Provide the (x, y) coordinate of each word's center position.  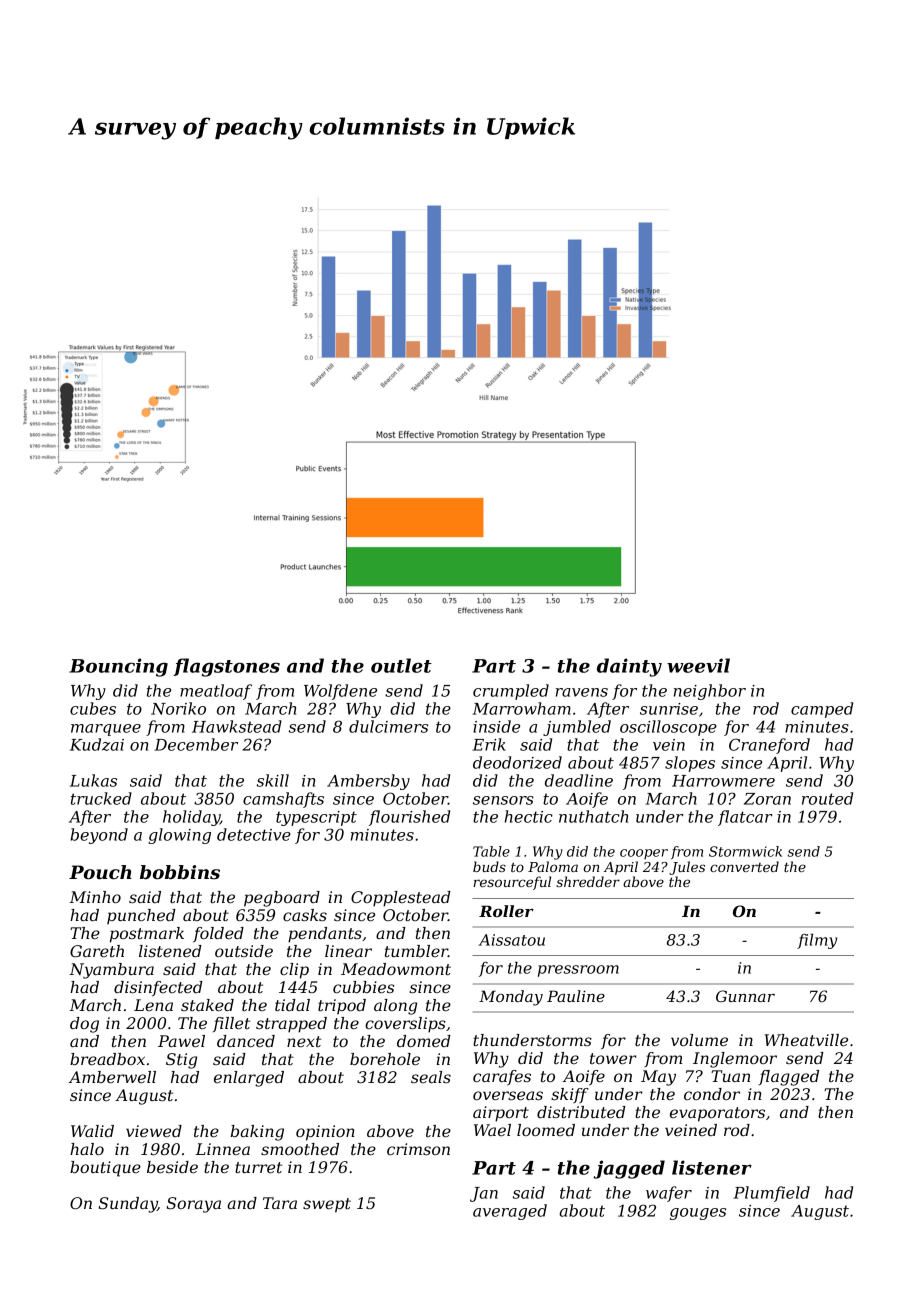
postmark (147, 935)
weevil (698, 665)
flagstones (226, 667)
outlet (401, 665)
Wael (492, 1130)
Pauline (576, 996)
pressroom (578, 971)
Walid (92, 1131)
